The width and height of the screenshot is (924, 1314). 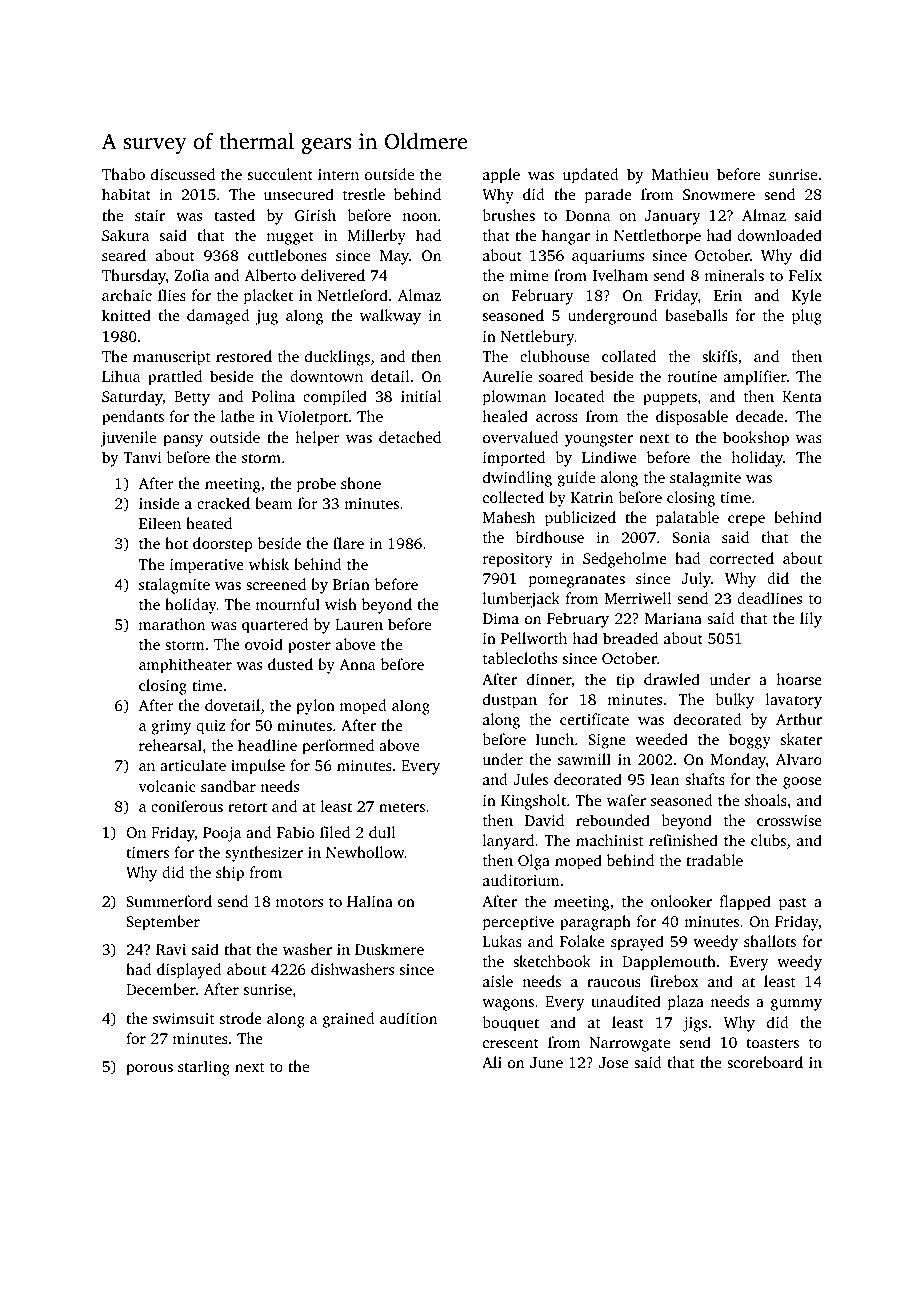 I want to click on flare, so click(x=348, y=543).
